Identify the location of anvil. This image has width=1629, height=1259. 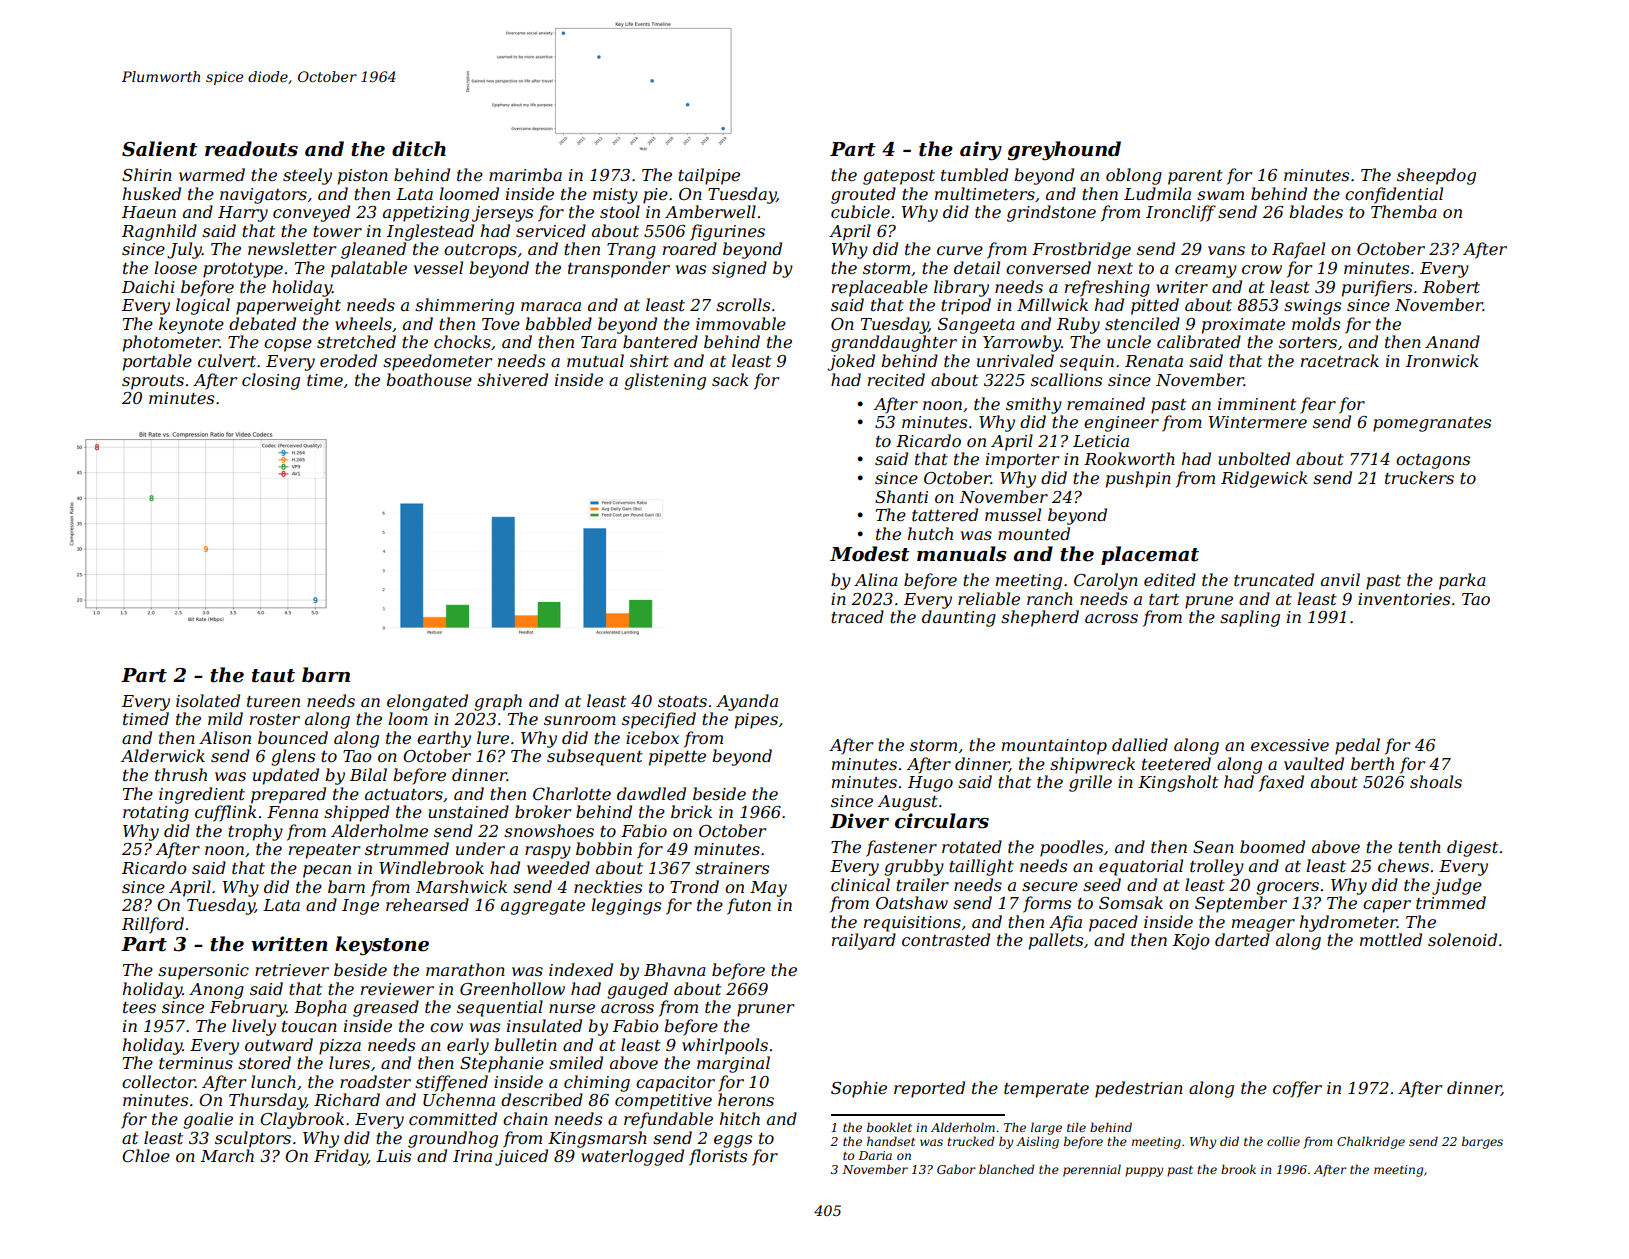
(1340, 579).
